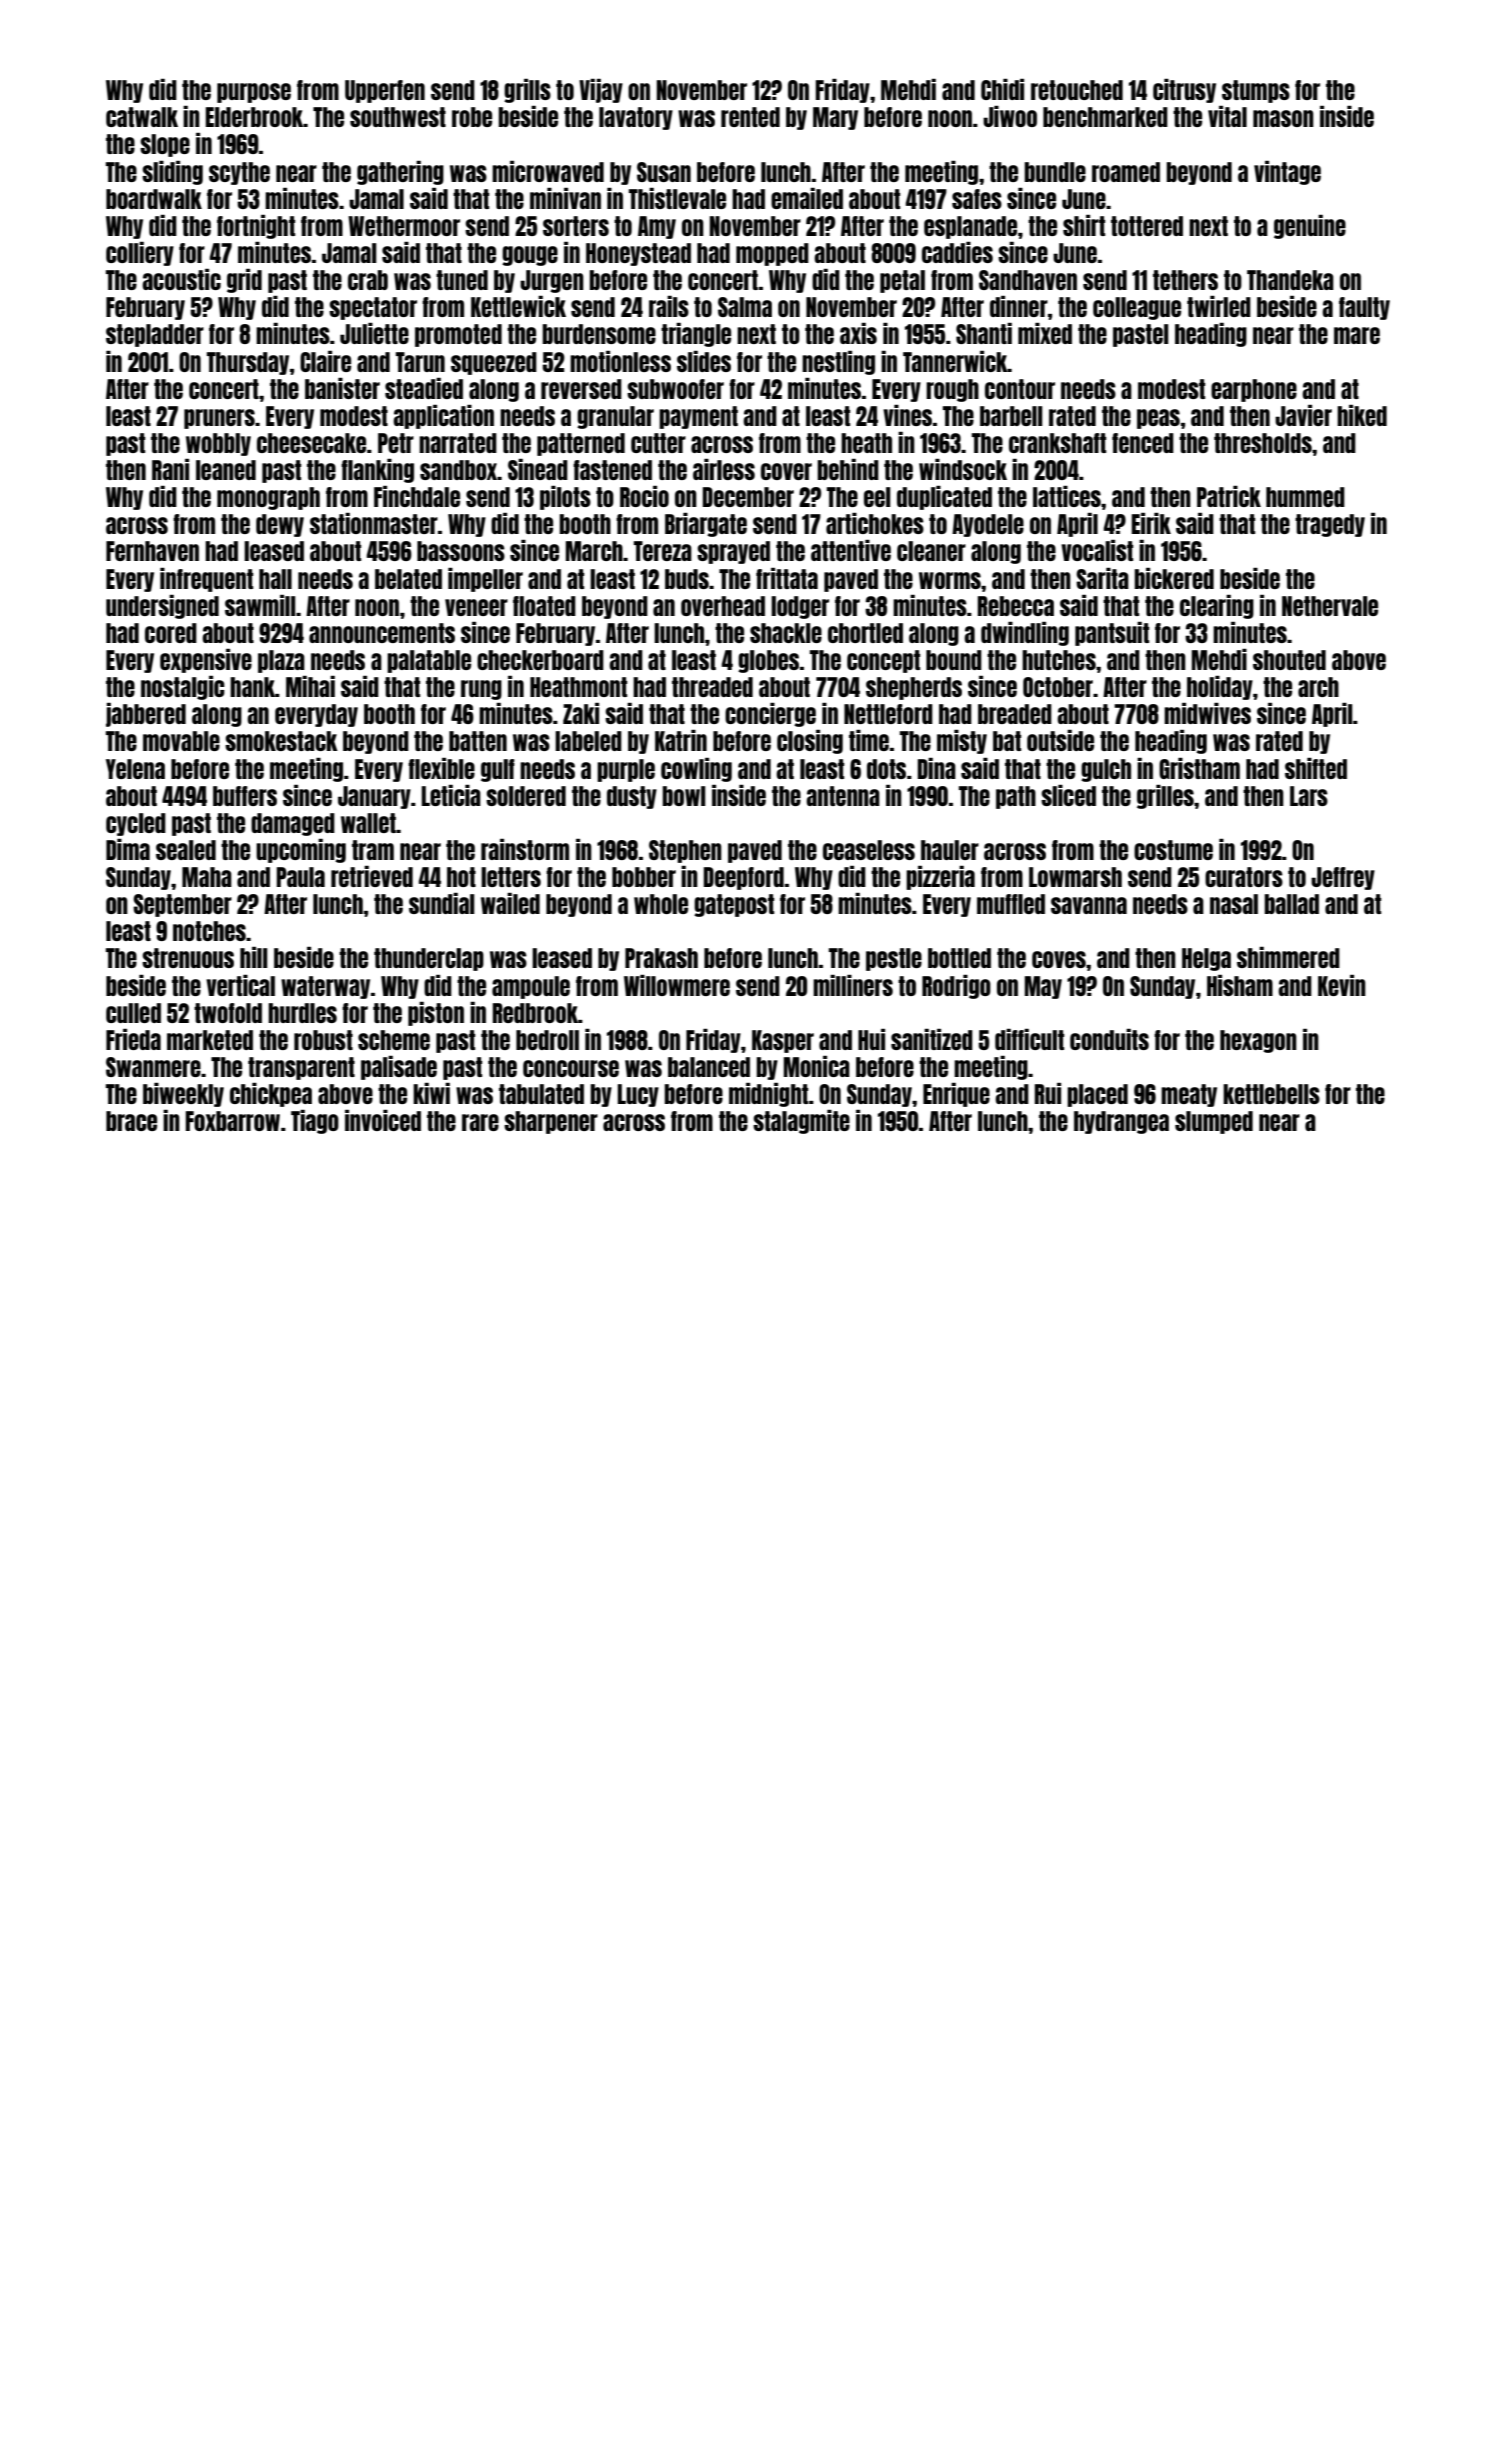  I want to click on Dima, so click(128, 849).
